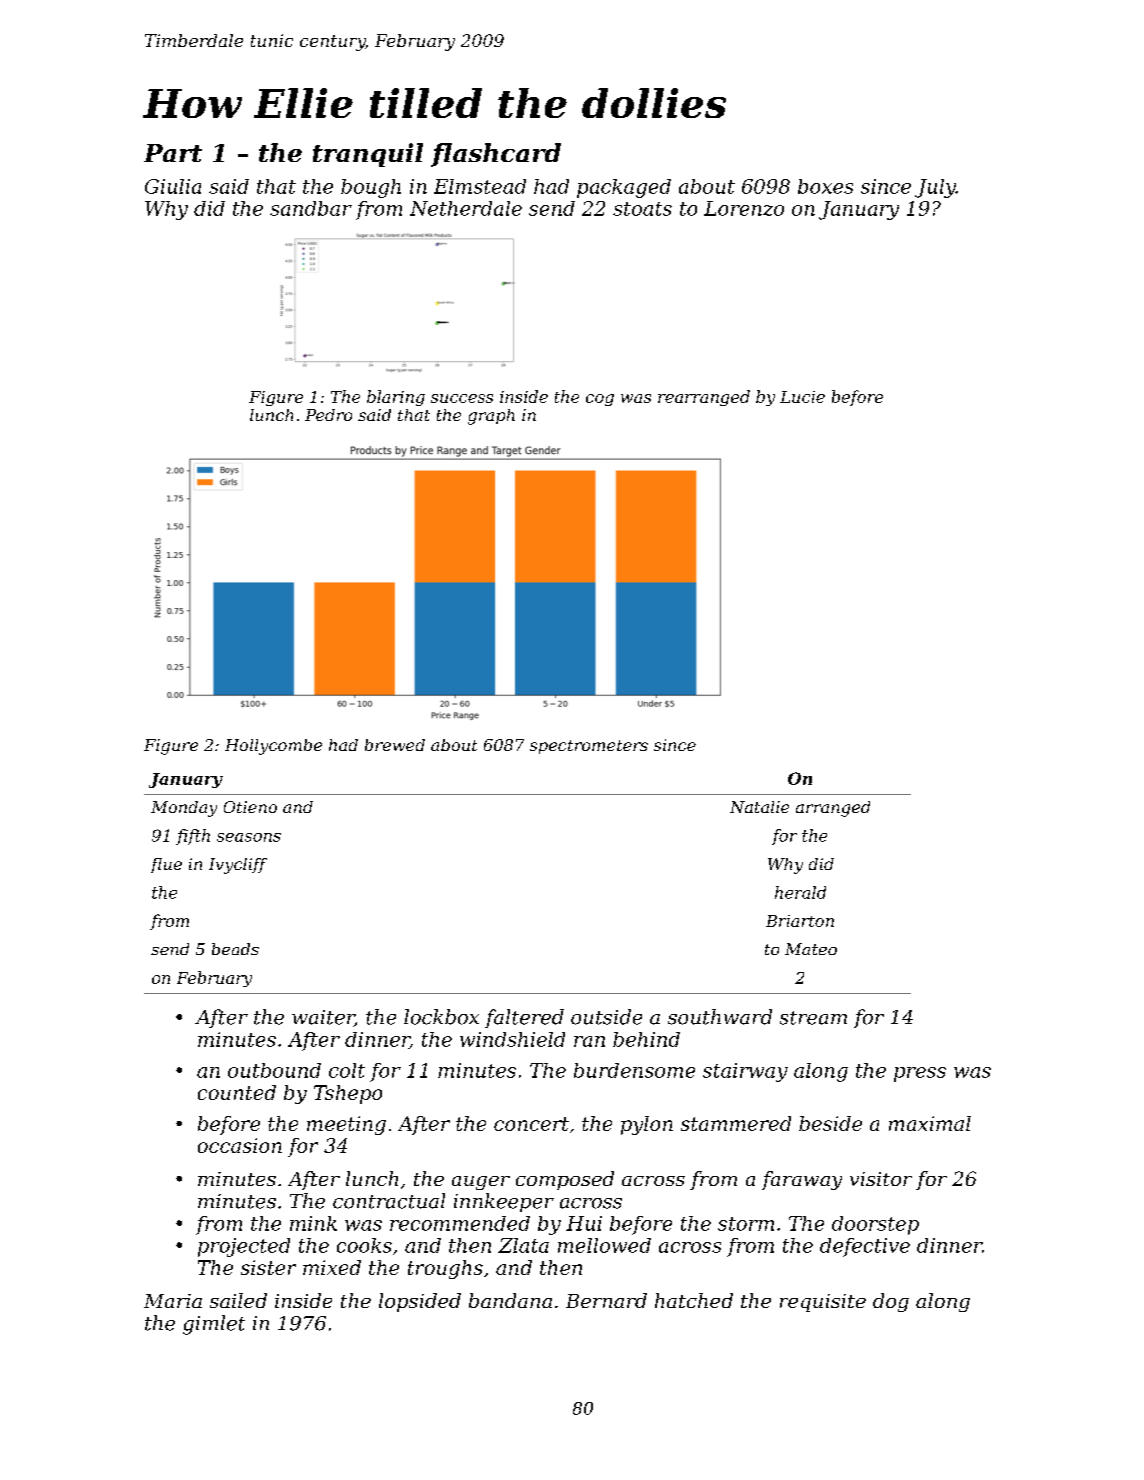 Image resolution: width=1144 pixels, height=1480 pixels. What do you see at coordinates (173, 186) in the page?
I see `Giulia` at bounding box center [173, 186].
